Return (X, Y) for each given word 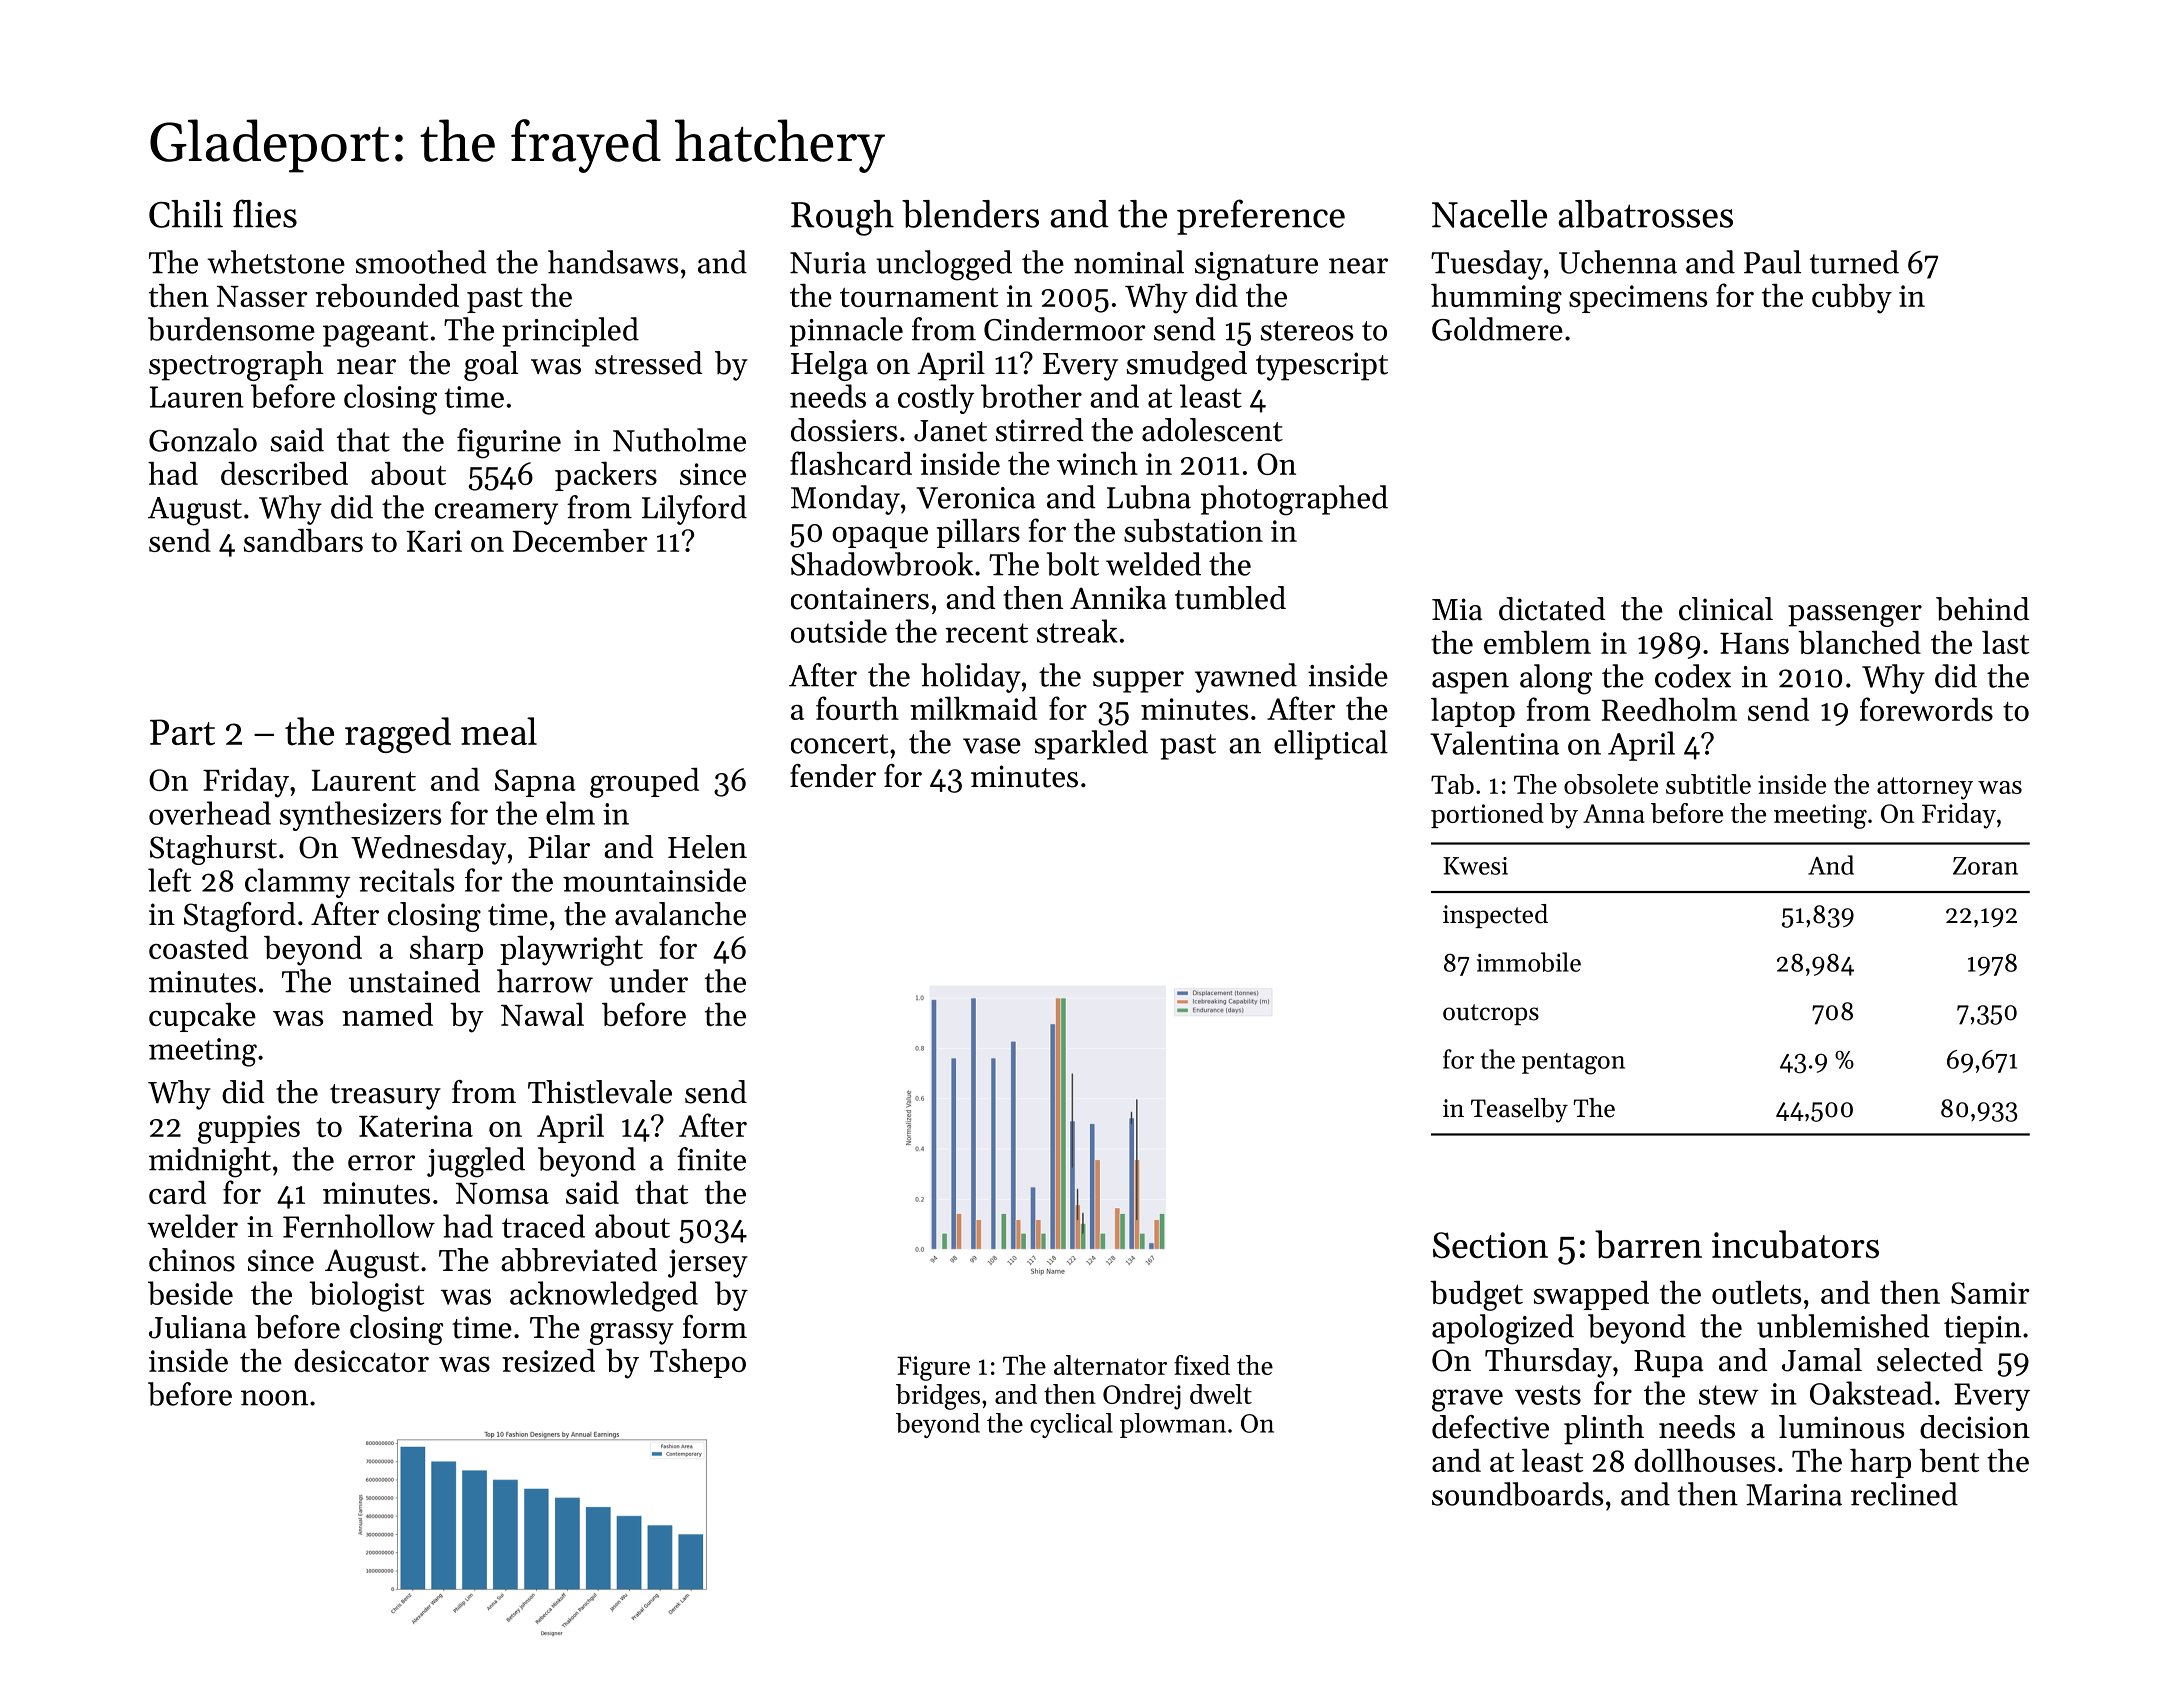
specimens (1638, 299)
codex (1693, 676)
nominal (1129, 262)
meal (499, 731)
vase (992, 746)
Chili (186, 214)
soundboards (1517, 1494)
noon (274, 1398)
